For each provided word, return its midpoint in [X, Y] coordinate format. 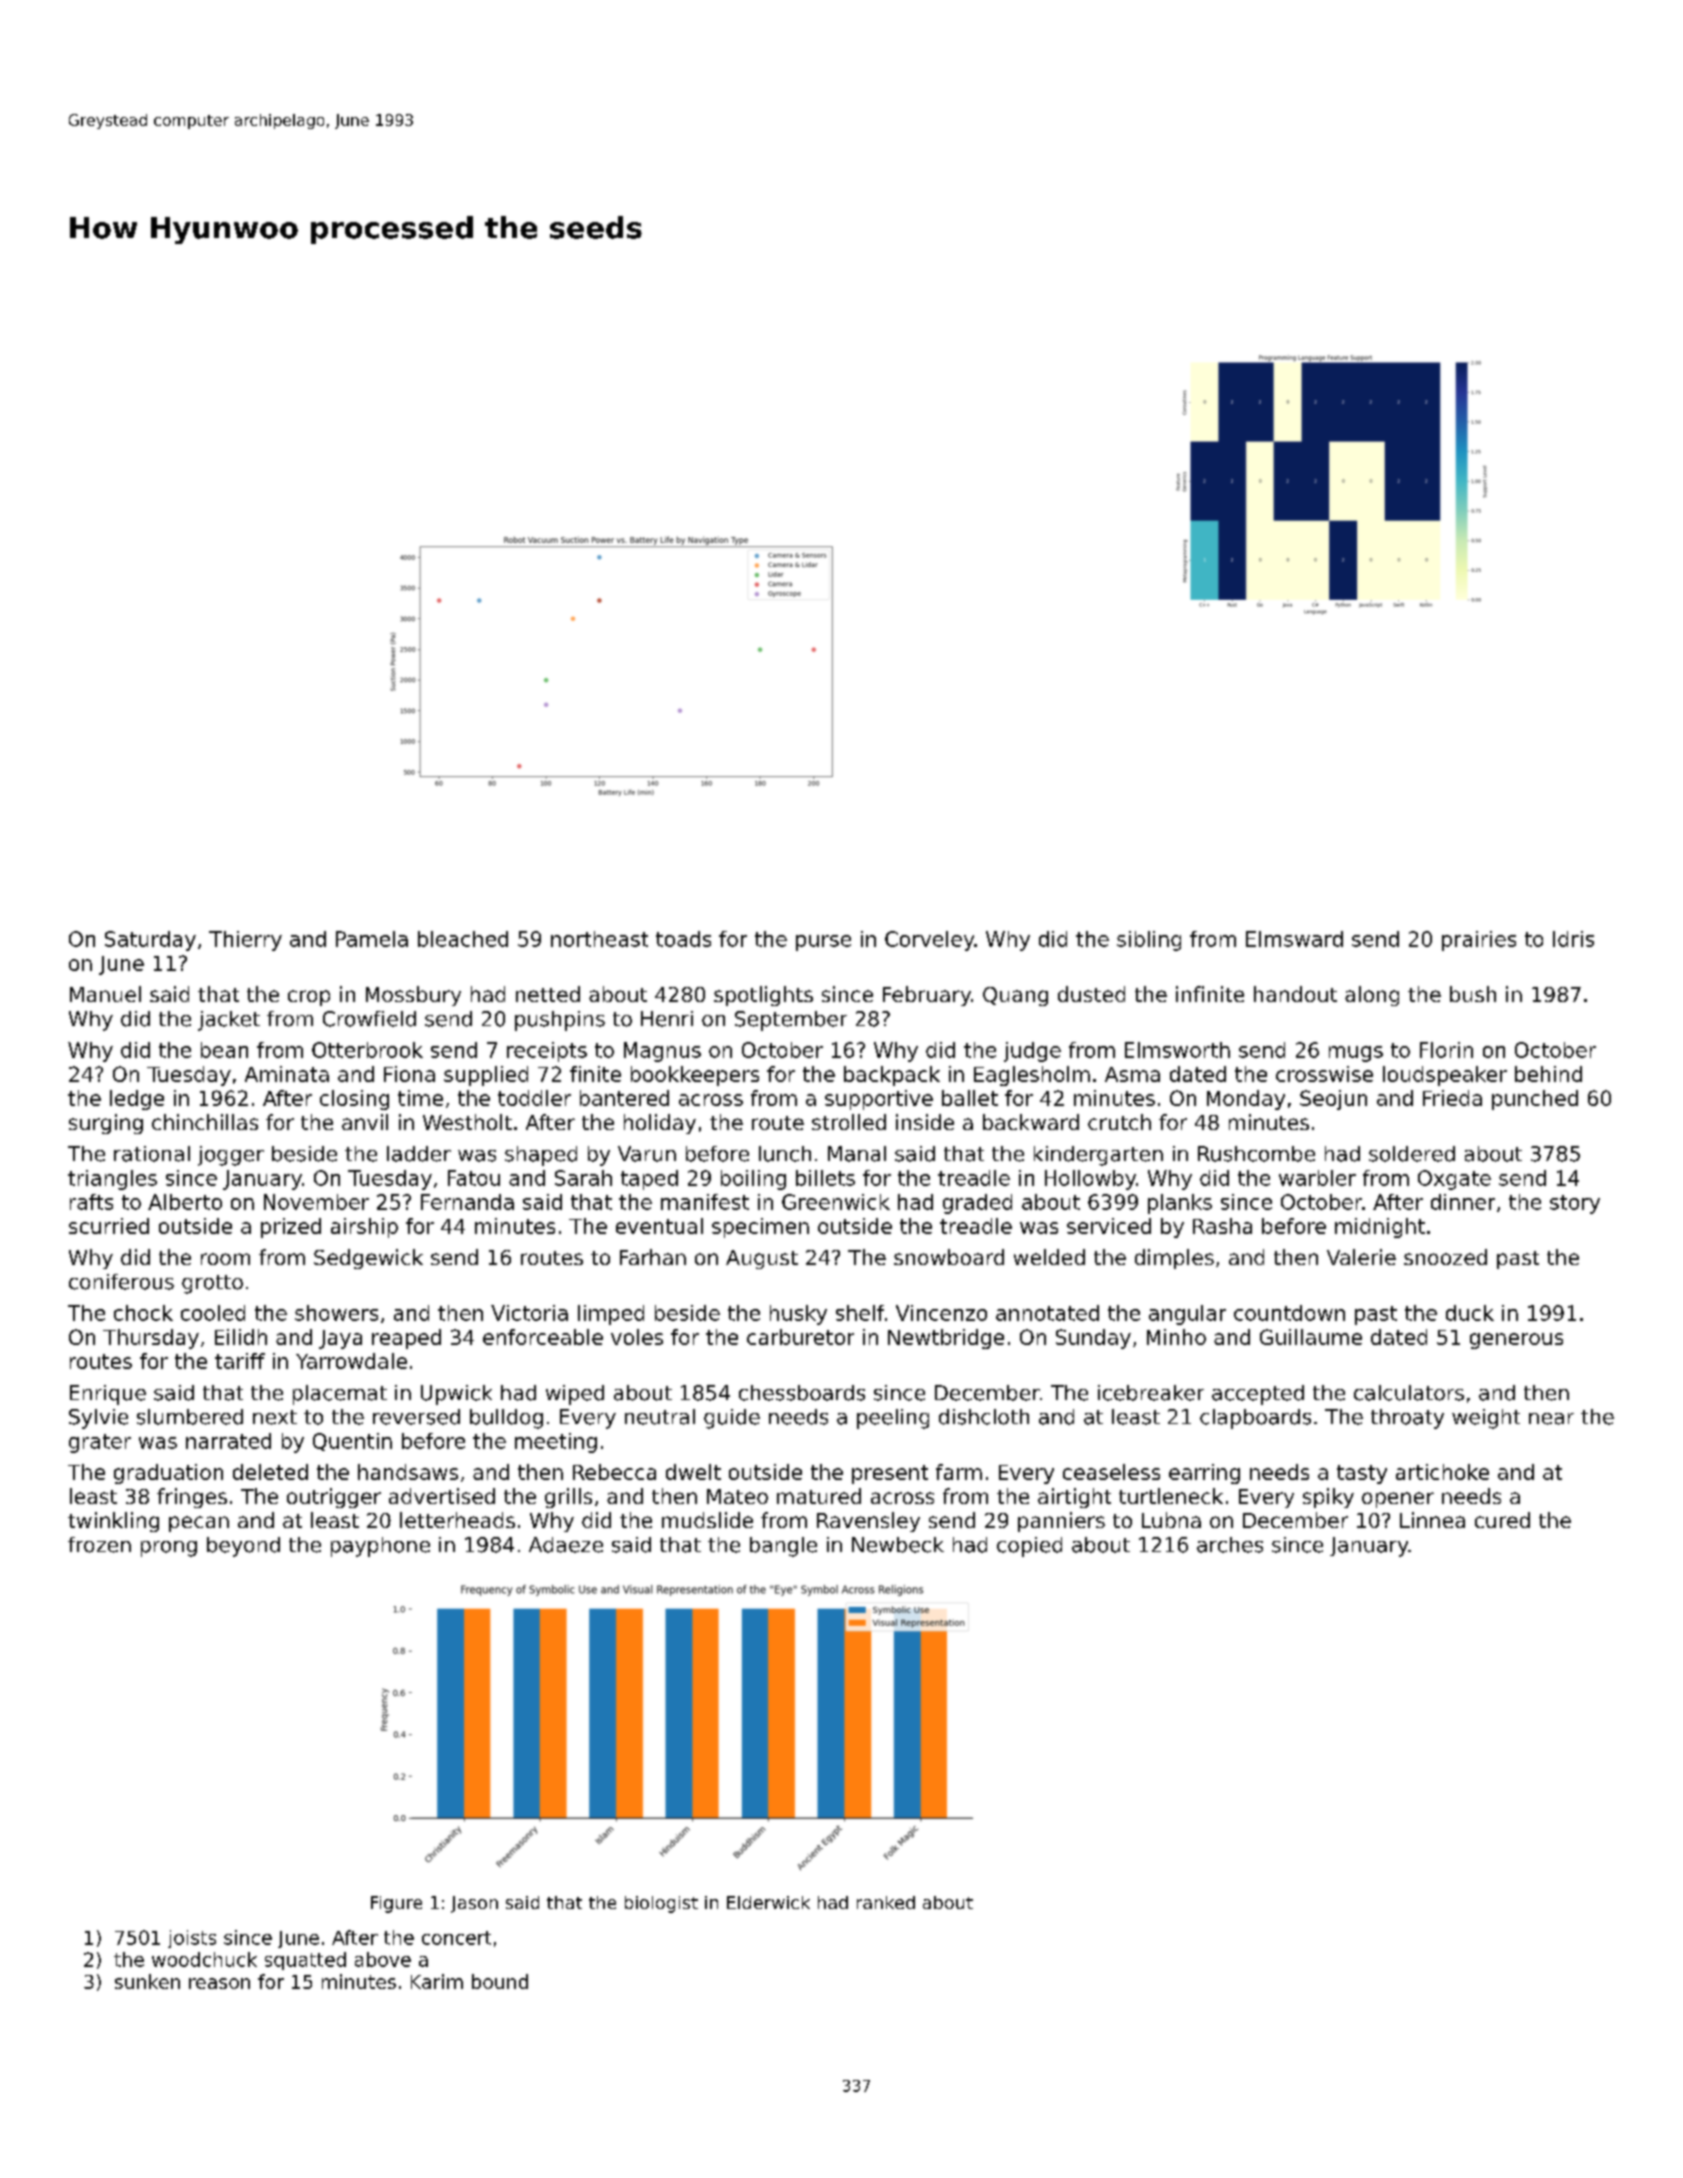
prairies [1479, 941]
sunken [147, 1981]
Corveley [929, 941]
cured [1502, 1520]
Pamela [372, 939]
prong [169, 1549]
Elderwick [768, 1902]
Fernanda [467, 1202]
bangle [783, 1547]
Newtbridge [946, 1339]
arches [1230, 1545]
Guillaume [1311, 1337]
